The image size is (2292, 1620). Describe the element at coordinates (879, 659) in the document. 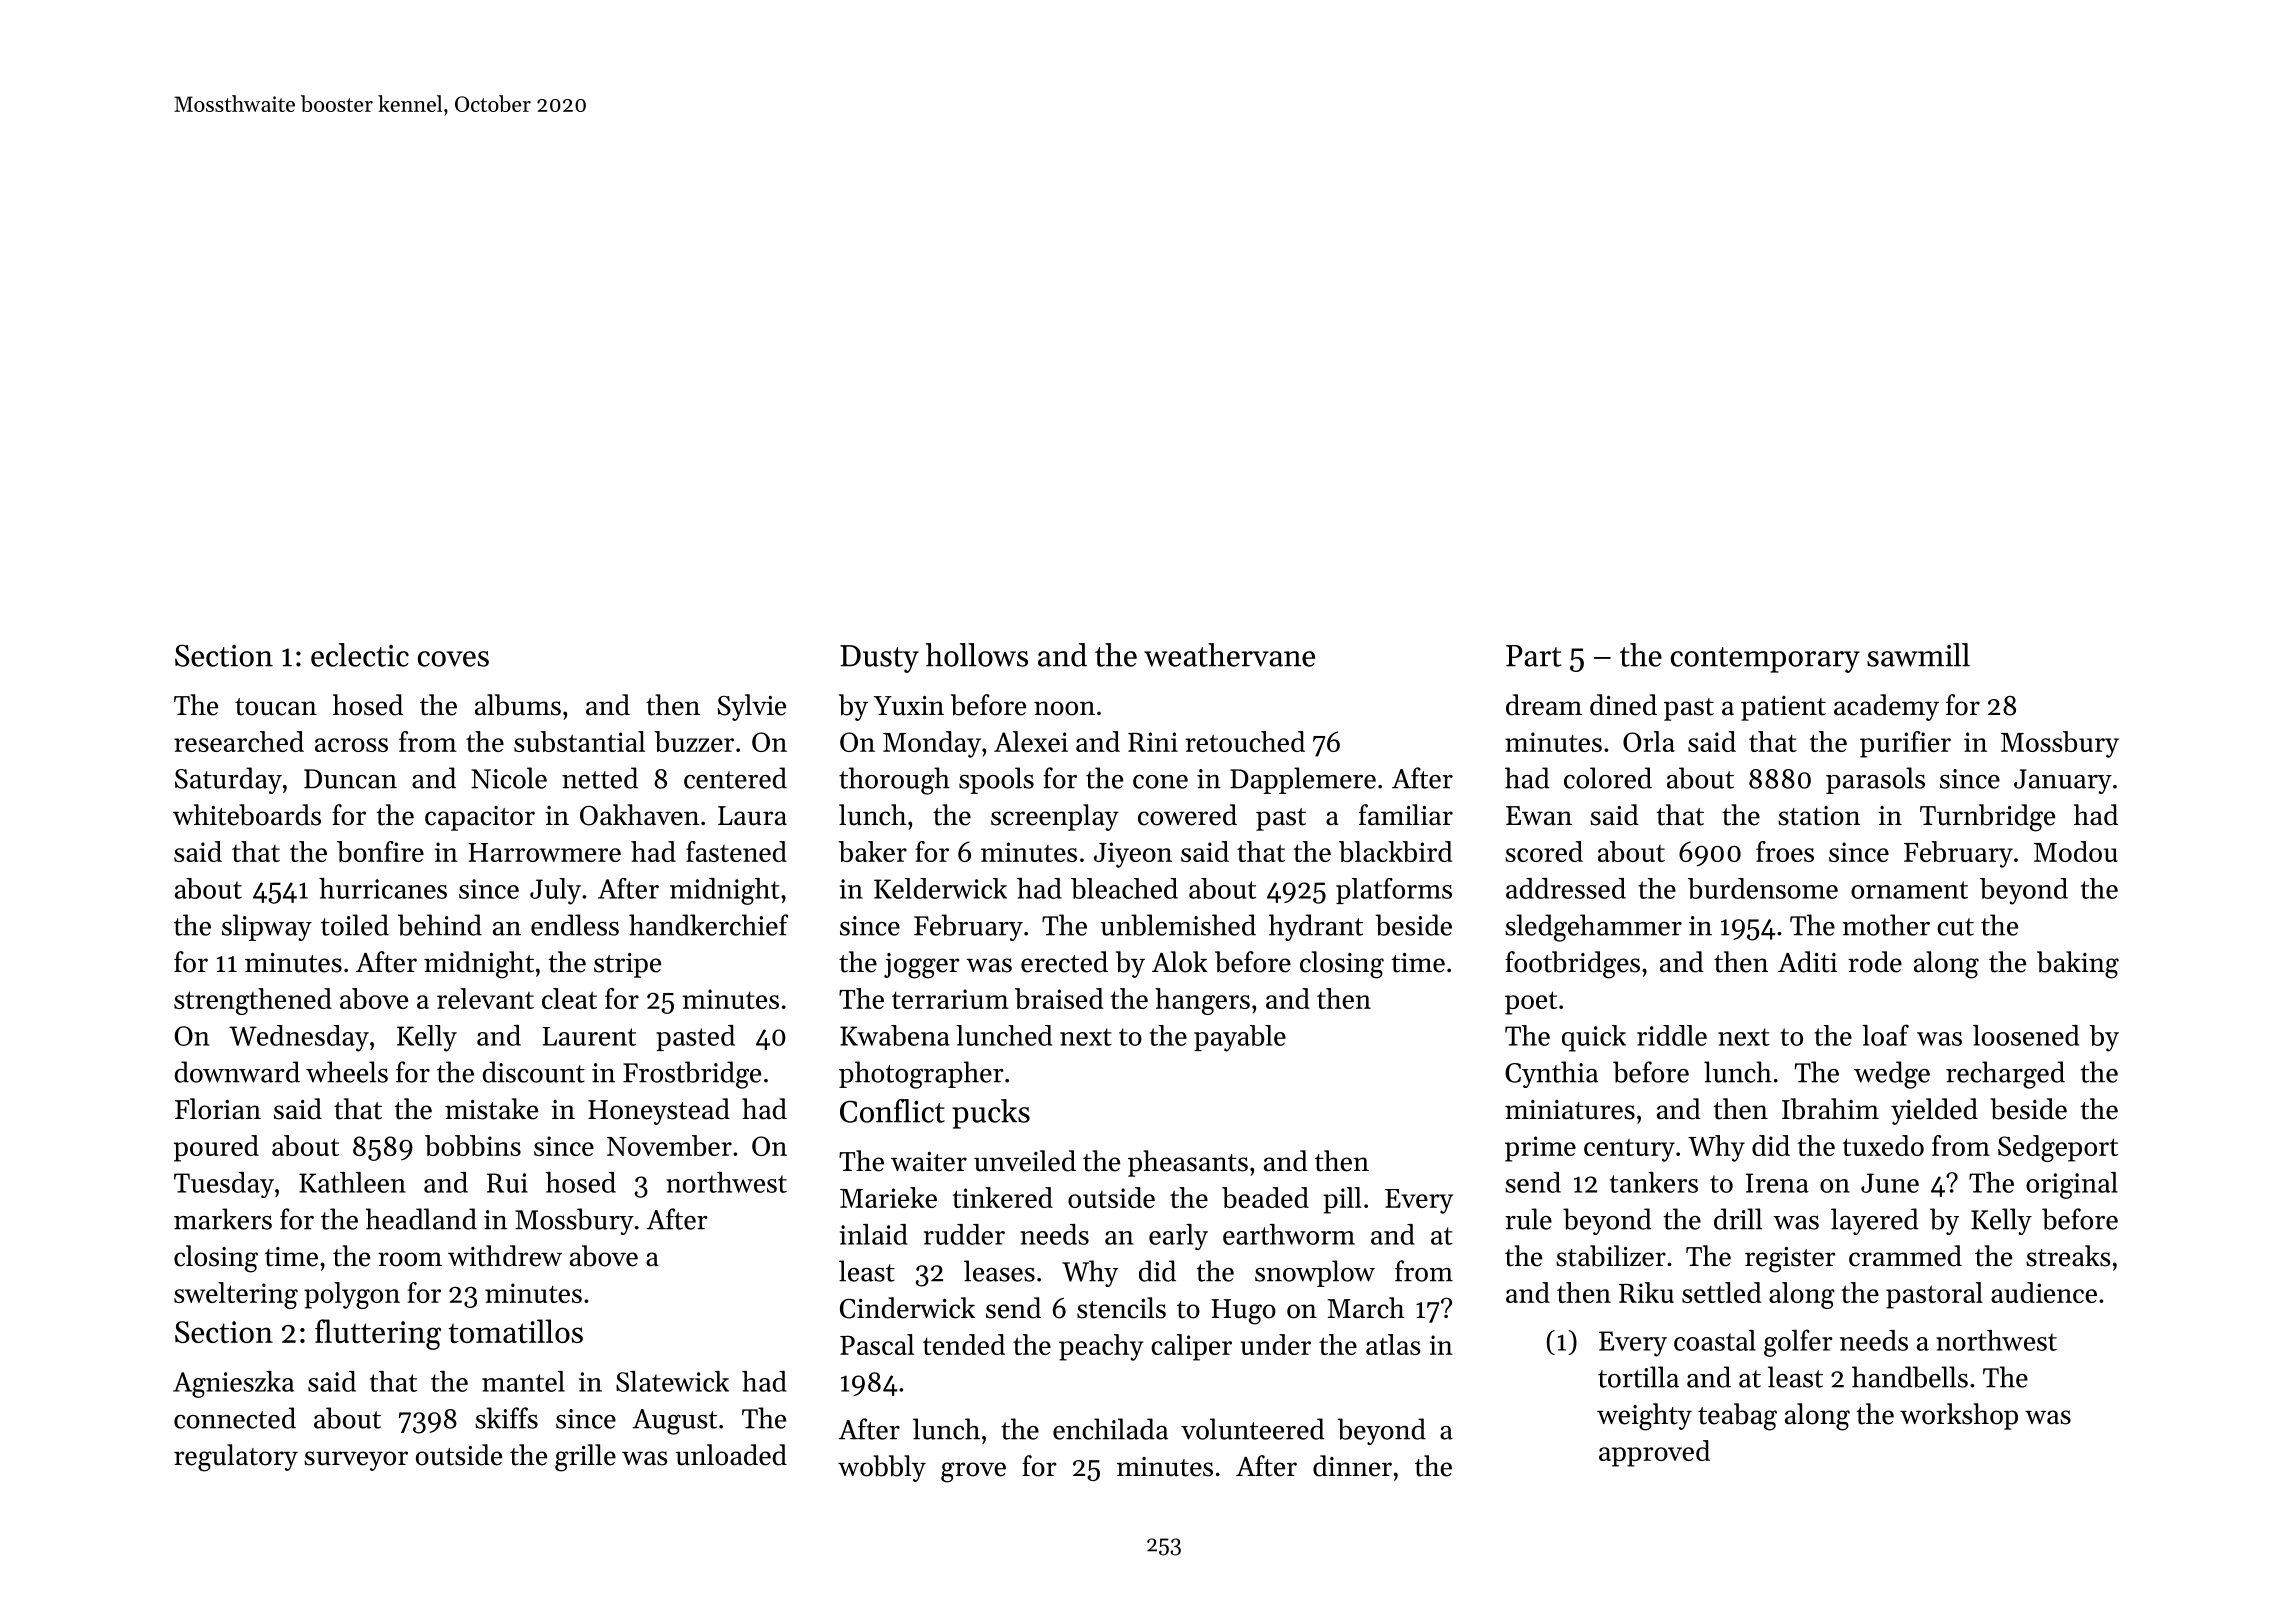

I see `Dusty` at that location.
